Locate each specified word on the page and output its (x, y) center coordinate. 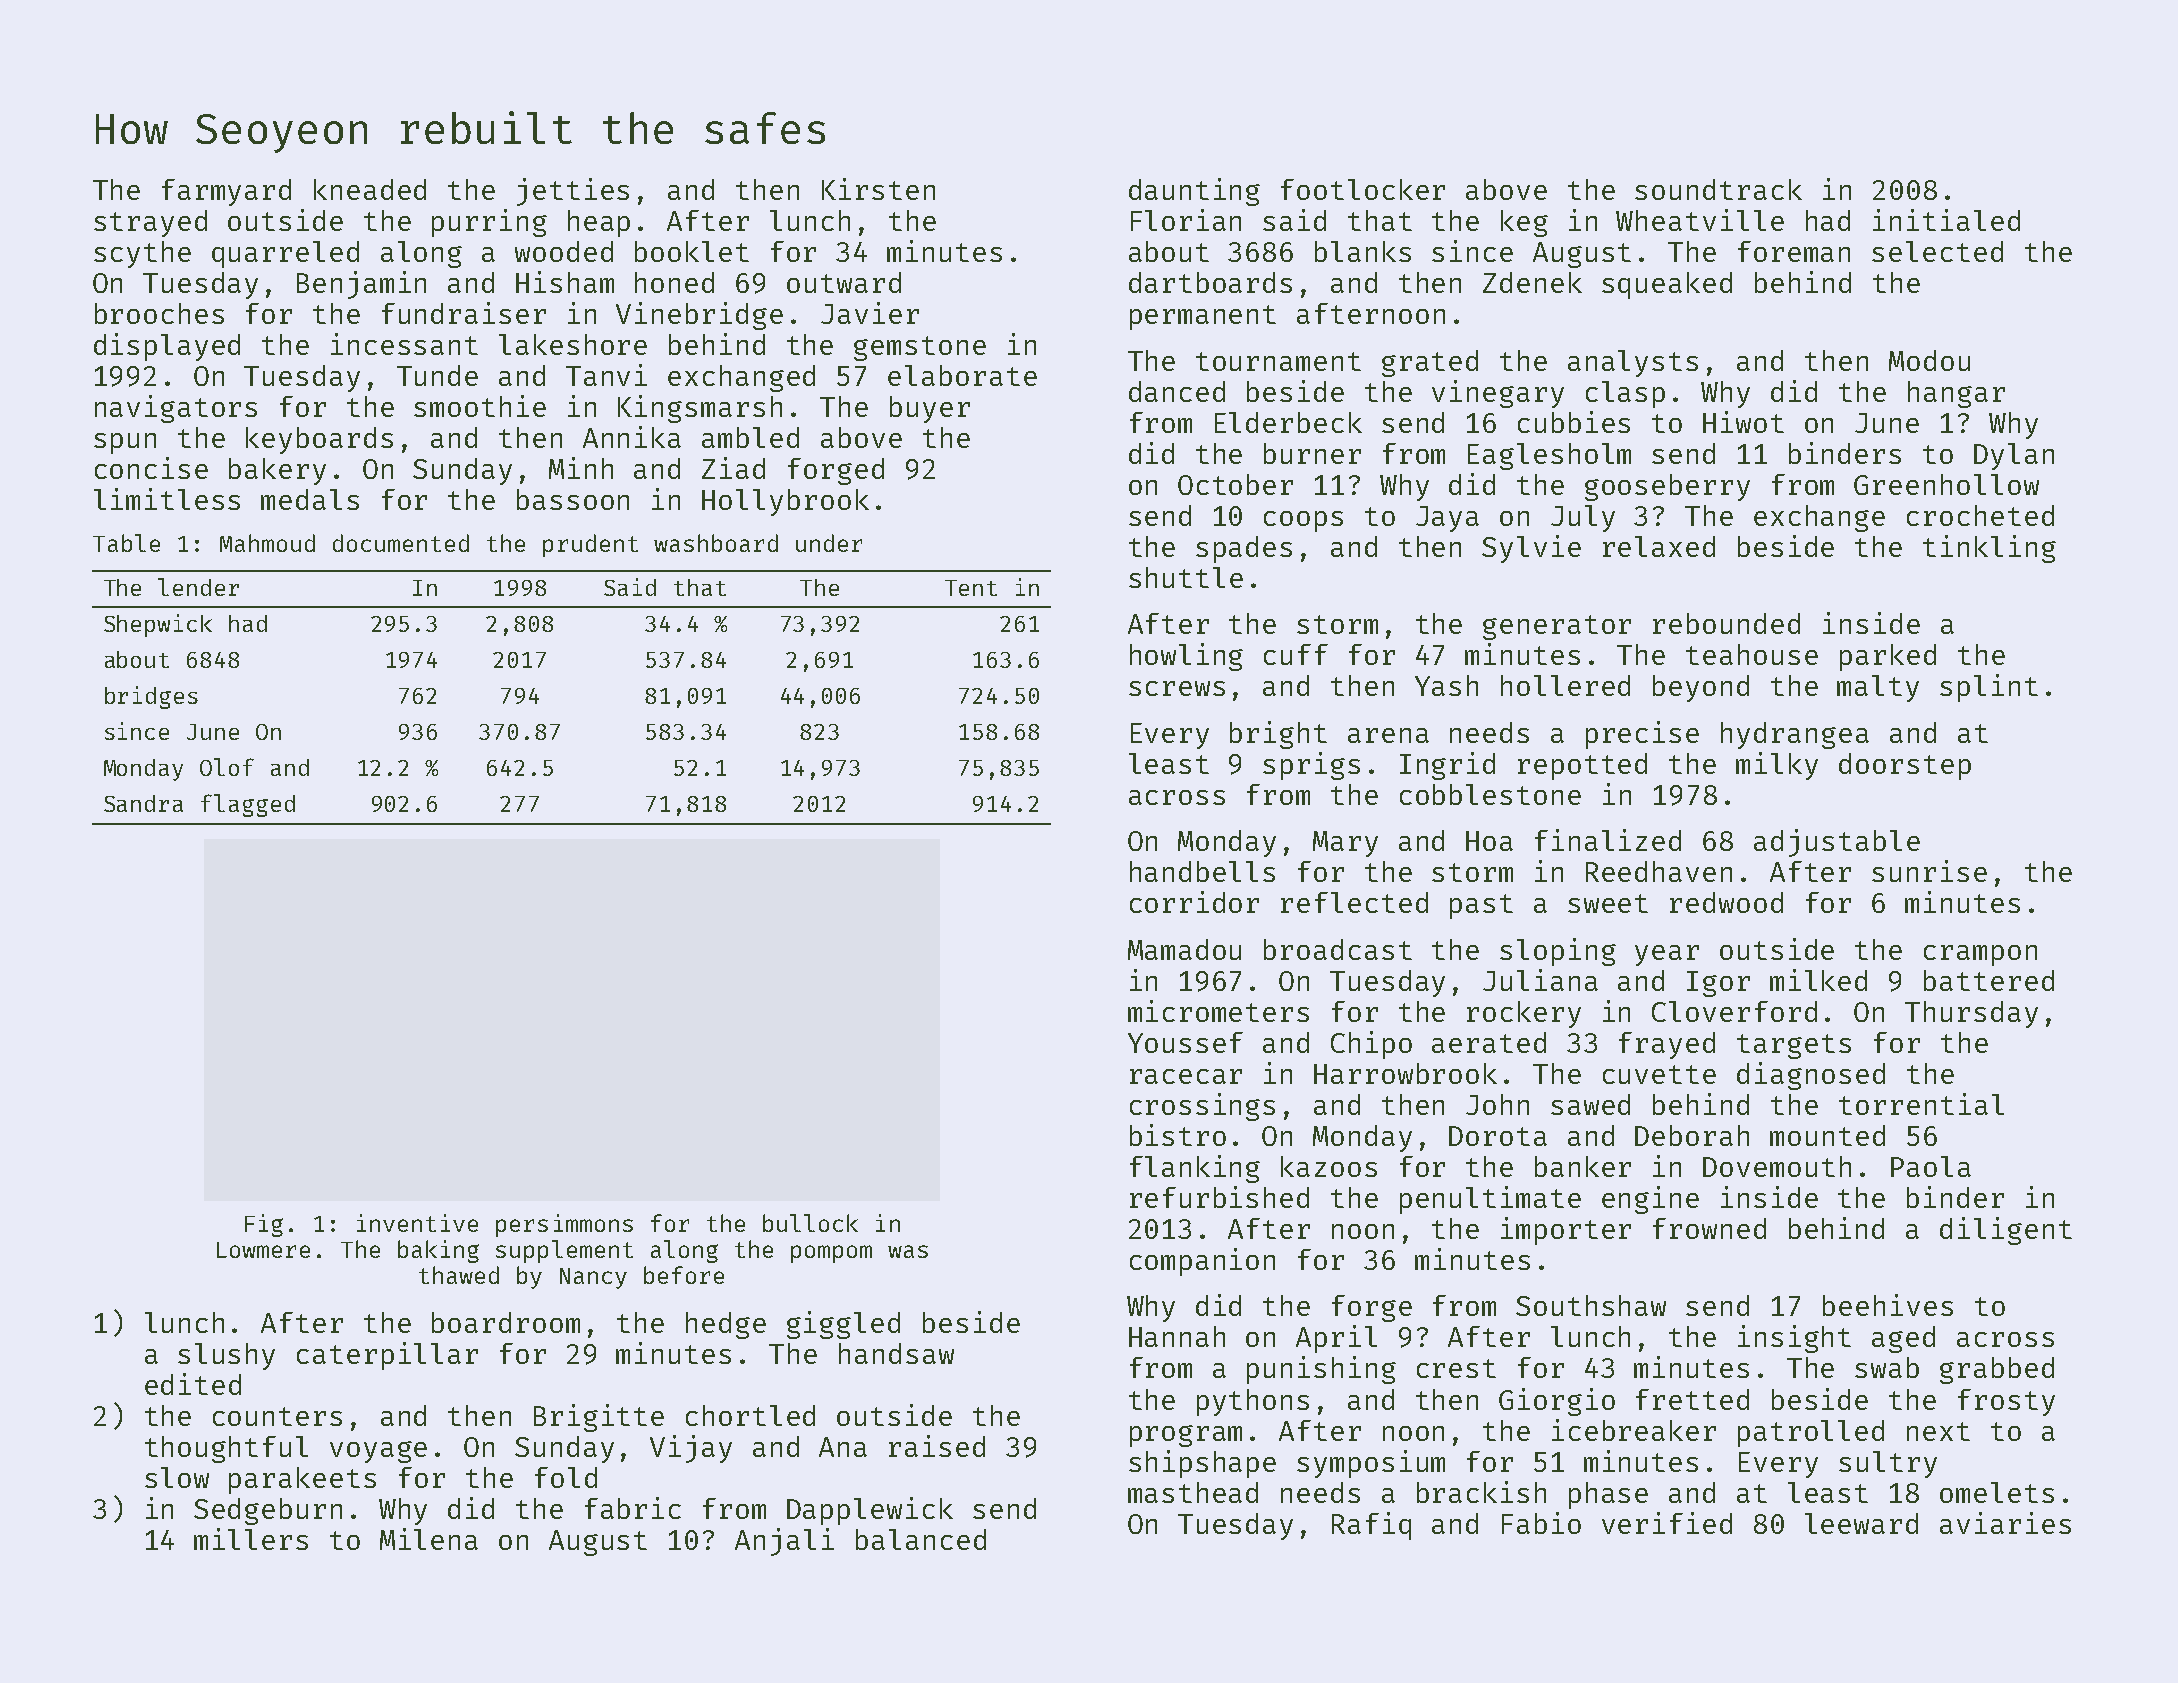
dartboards (1210, 282)
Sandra (143, 803)
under (829, 543)
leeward (1861, 1523)
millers (251, 1539)
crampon (1980, 955)
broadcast (1338, 949)
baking (438, 1251)
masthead (1193, 1492)
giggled (843, 1325)
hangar (1956, 394)
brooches (159, 313)
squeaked (1667, 285)
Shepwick (158, 625)
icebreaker (1634, 1430)
